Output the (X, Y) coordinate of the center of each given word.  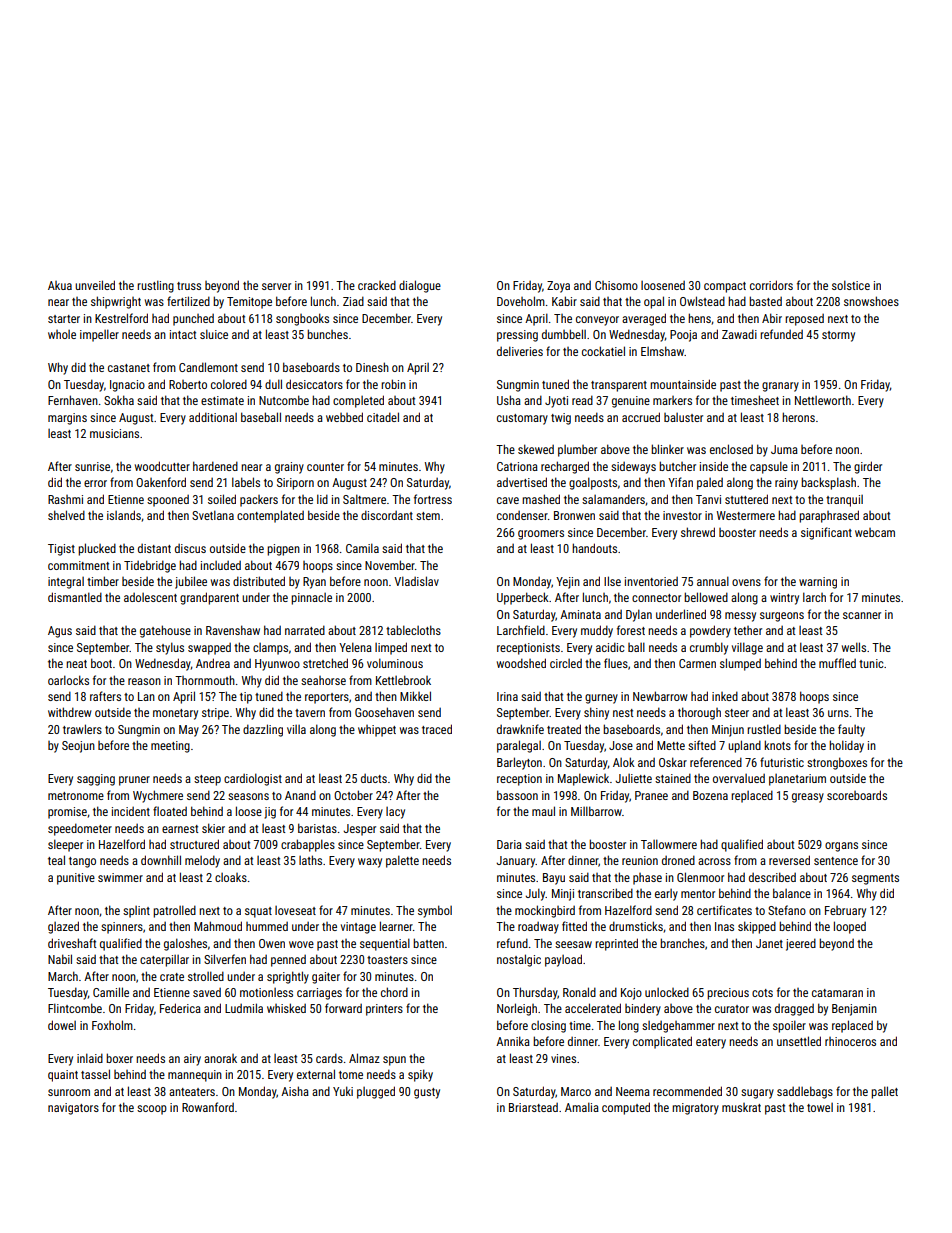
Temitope (249, 303)
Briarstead (533, 1107)
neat (76, 664)
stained (673, 778)
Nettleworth (823, 400)
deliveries (520, 351)
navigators (73, 1109)
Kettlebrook (403, 680)
